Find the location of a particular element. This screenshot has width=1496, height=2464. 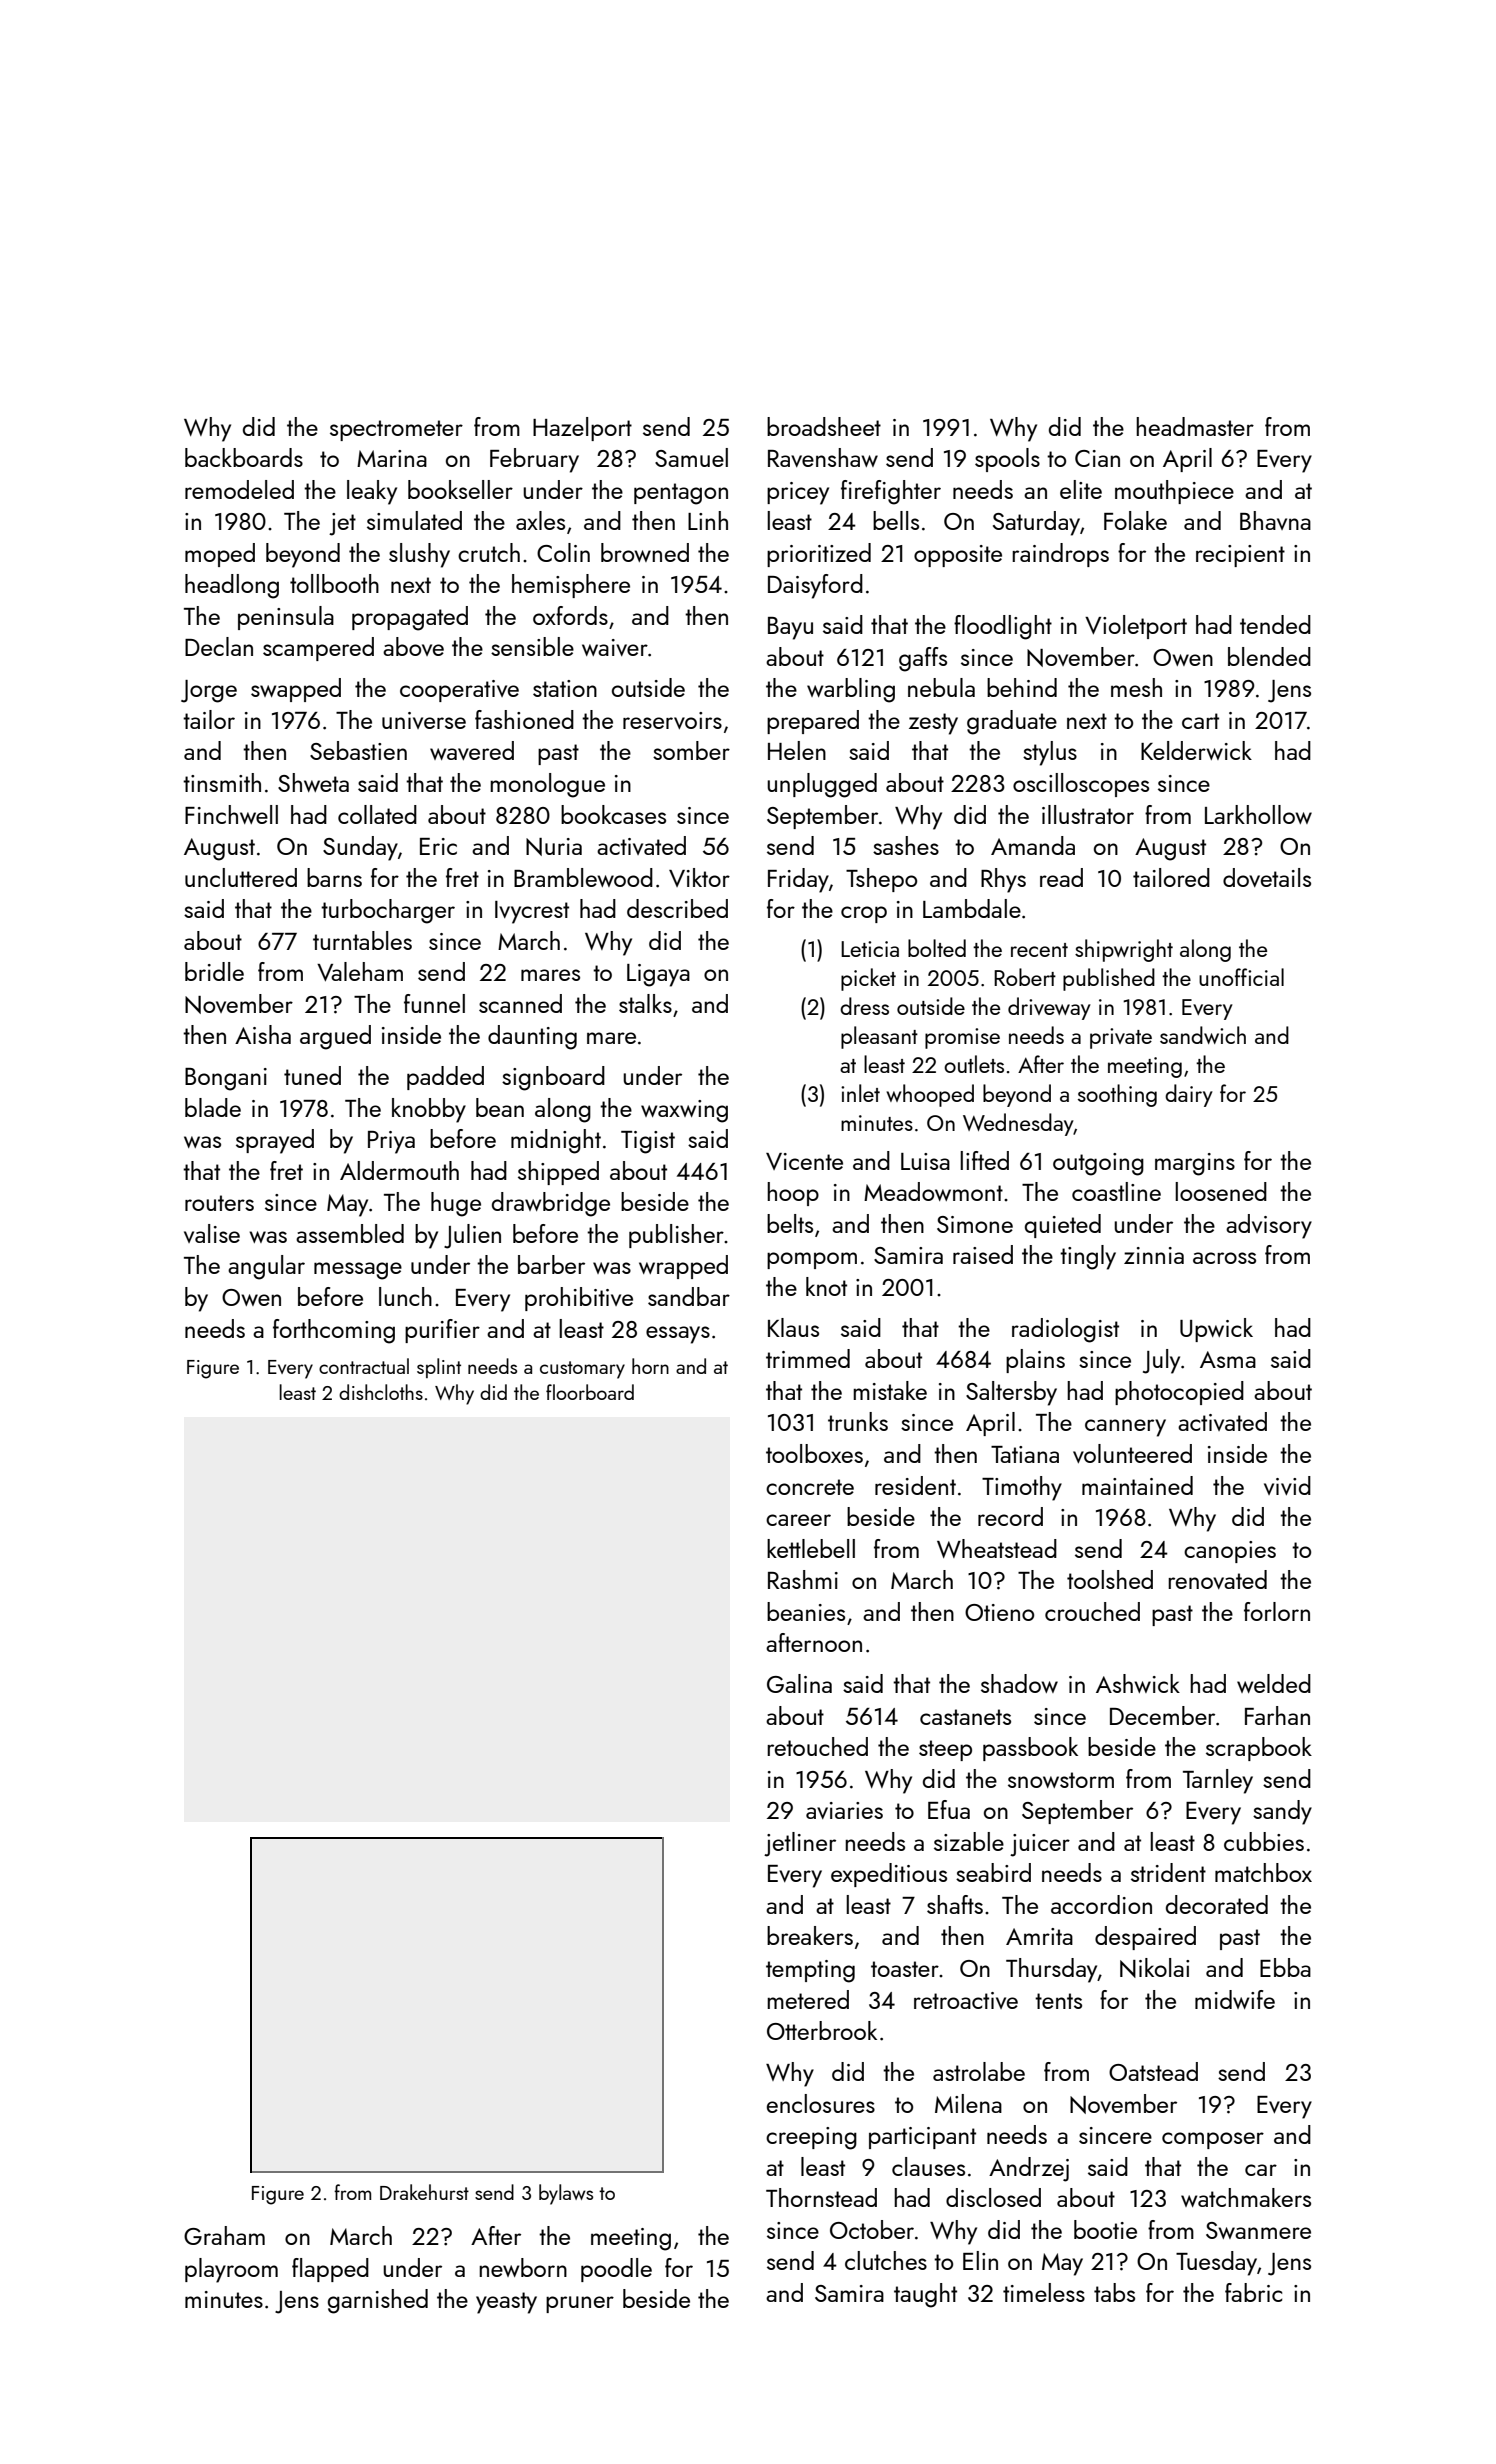

headmaster is located at coordinates (1195, 426).
